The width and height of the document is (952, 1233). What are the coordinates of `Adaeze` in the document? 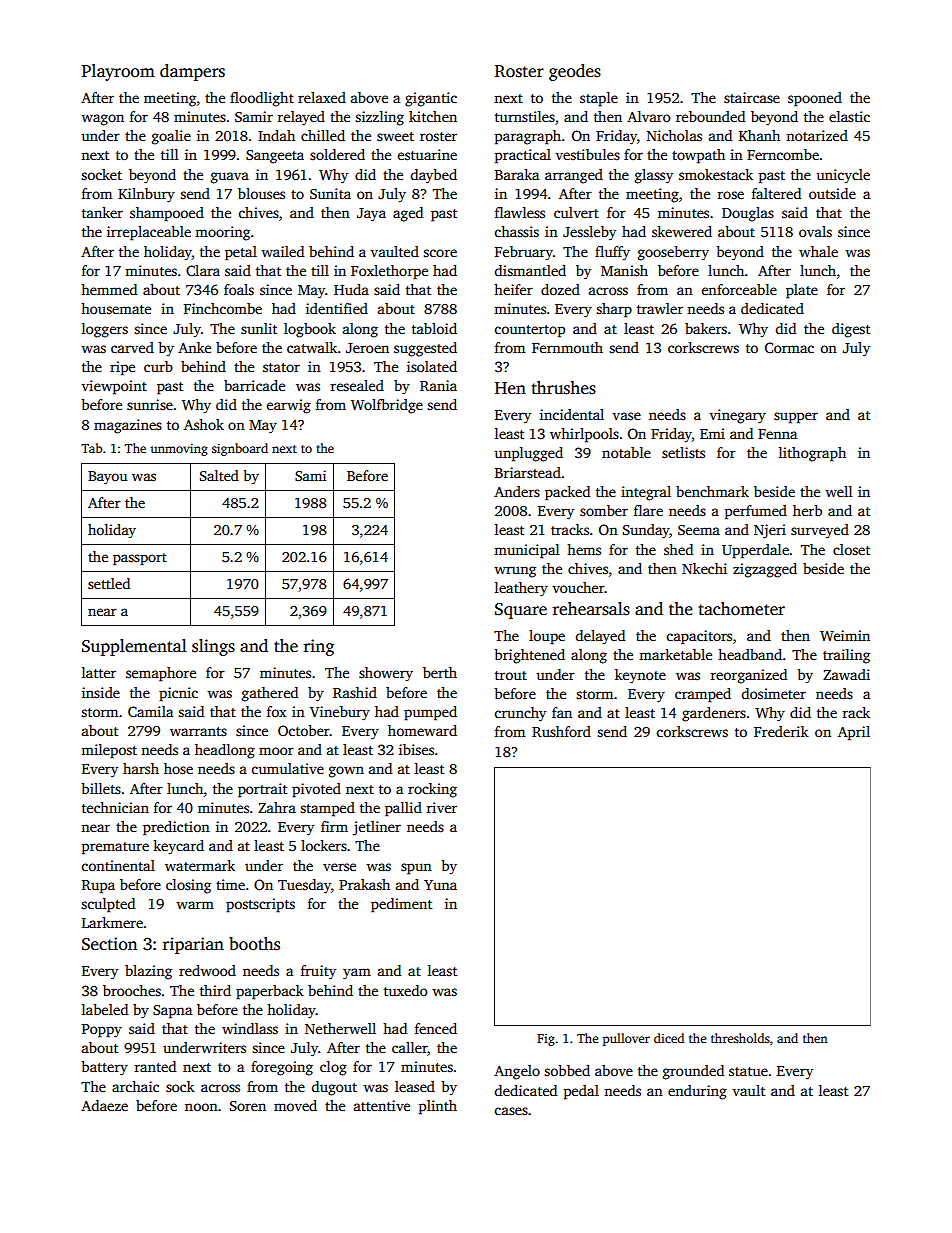 It's located at (104, 1105).
